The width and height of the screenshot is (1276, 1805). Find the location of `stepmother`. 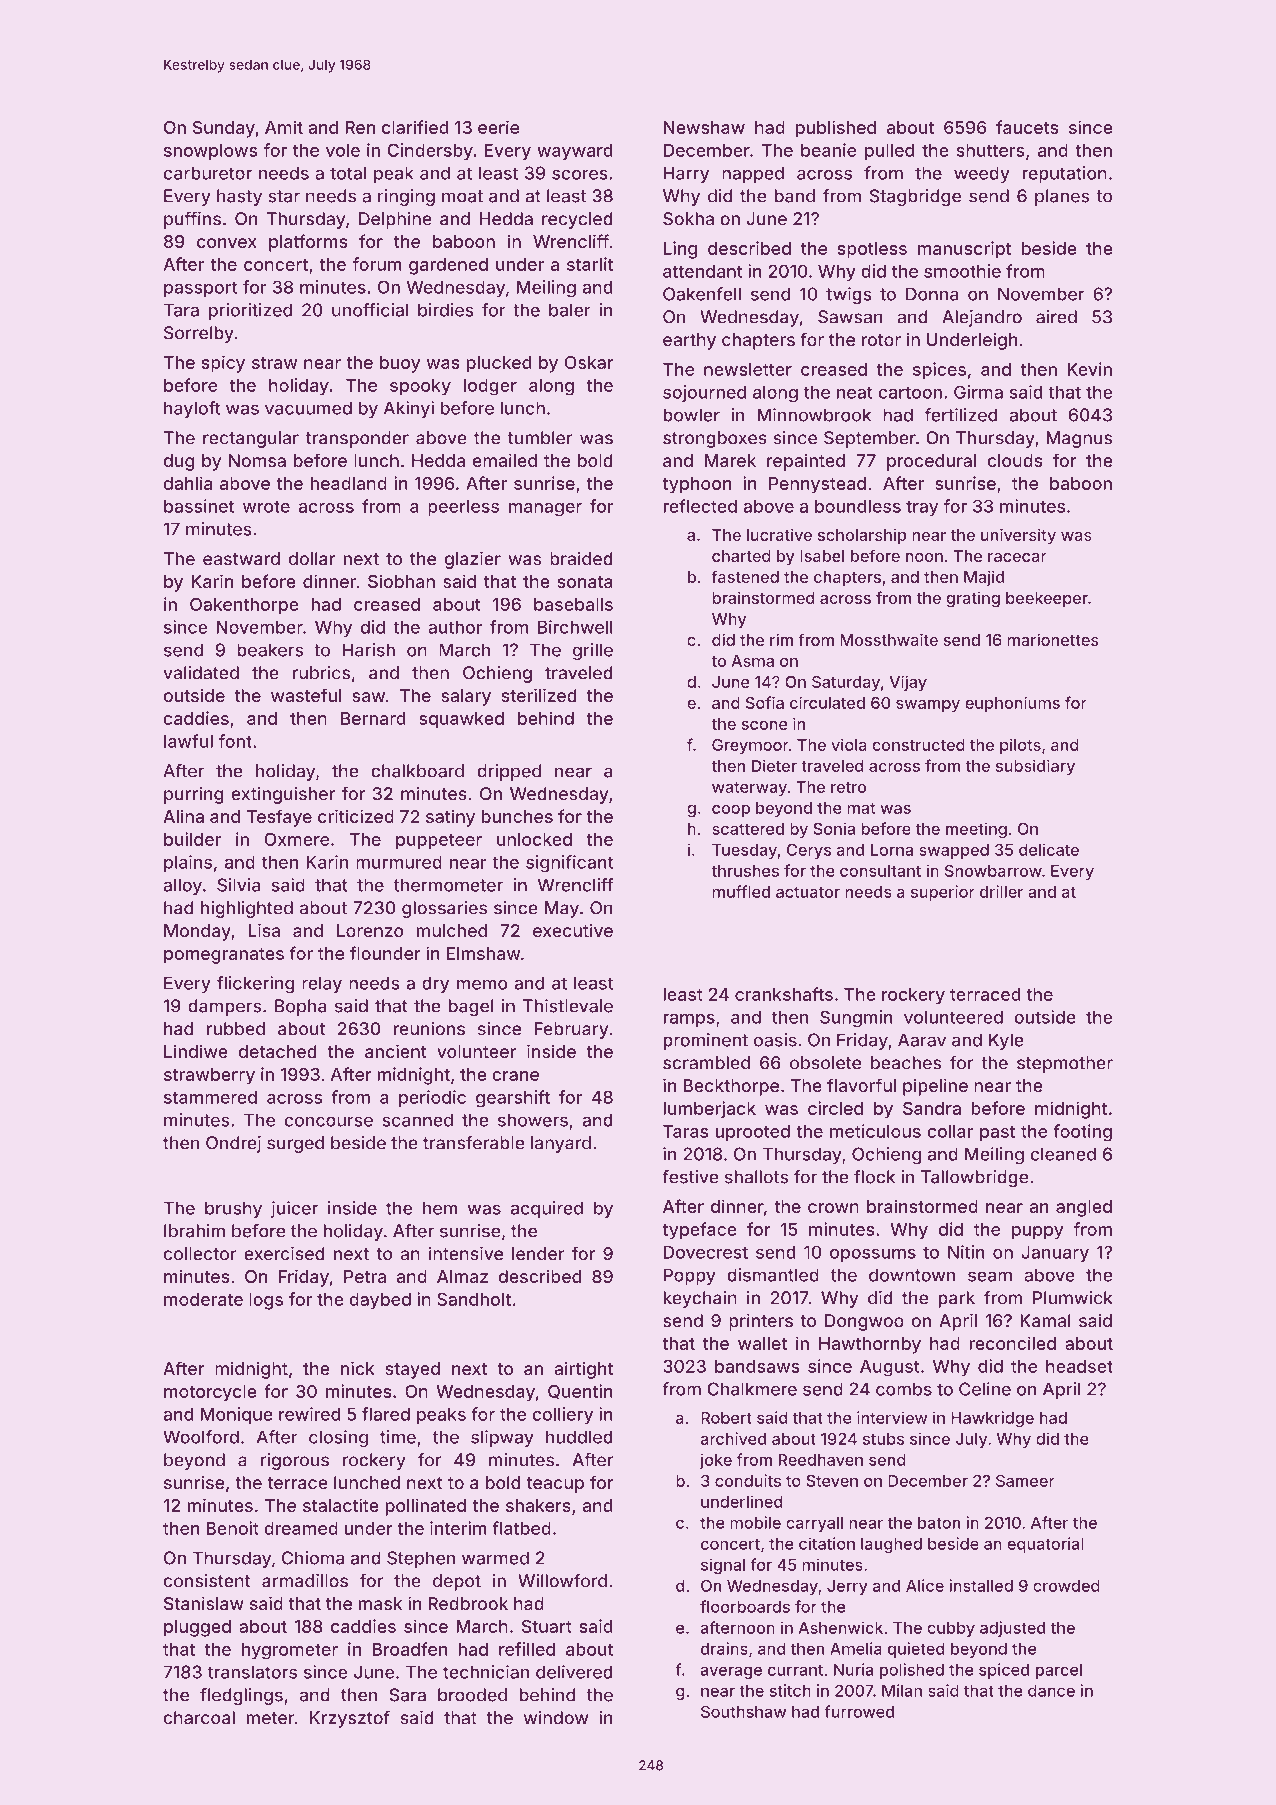

stepmother is located at coordinates (1065, 1064).
